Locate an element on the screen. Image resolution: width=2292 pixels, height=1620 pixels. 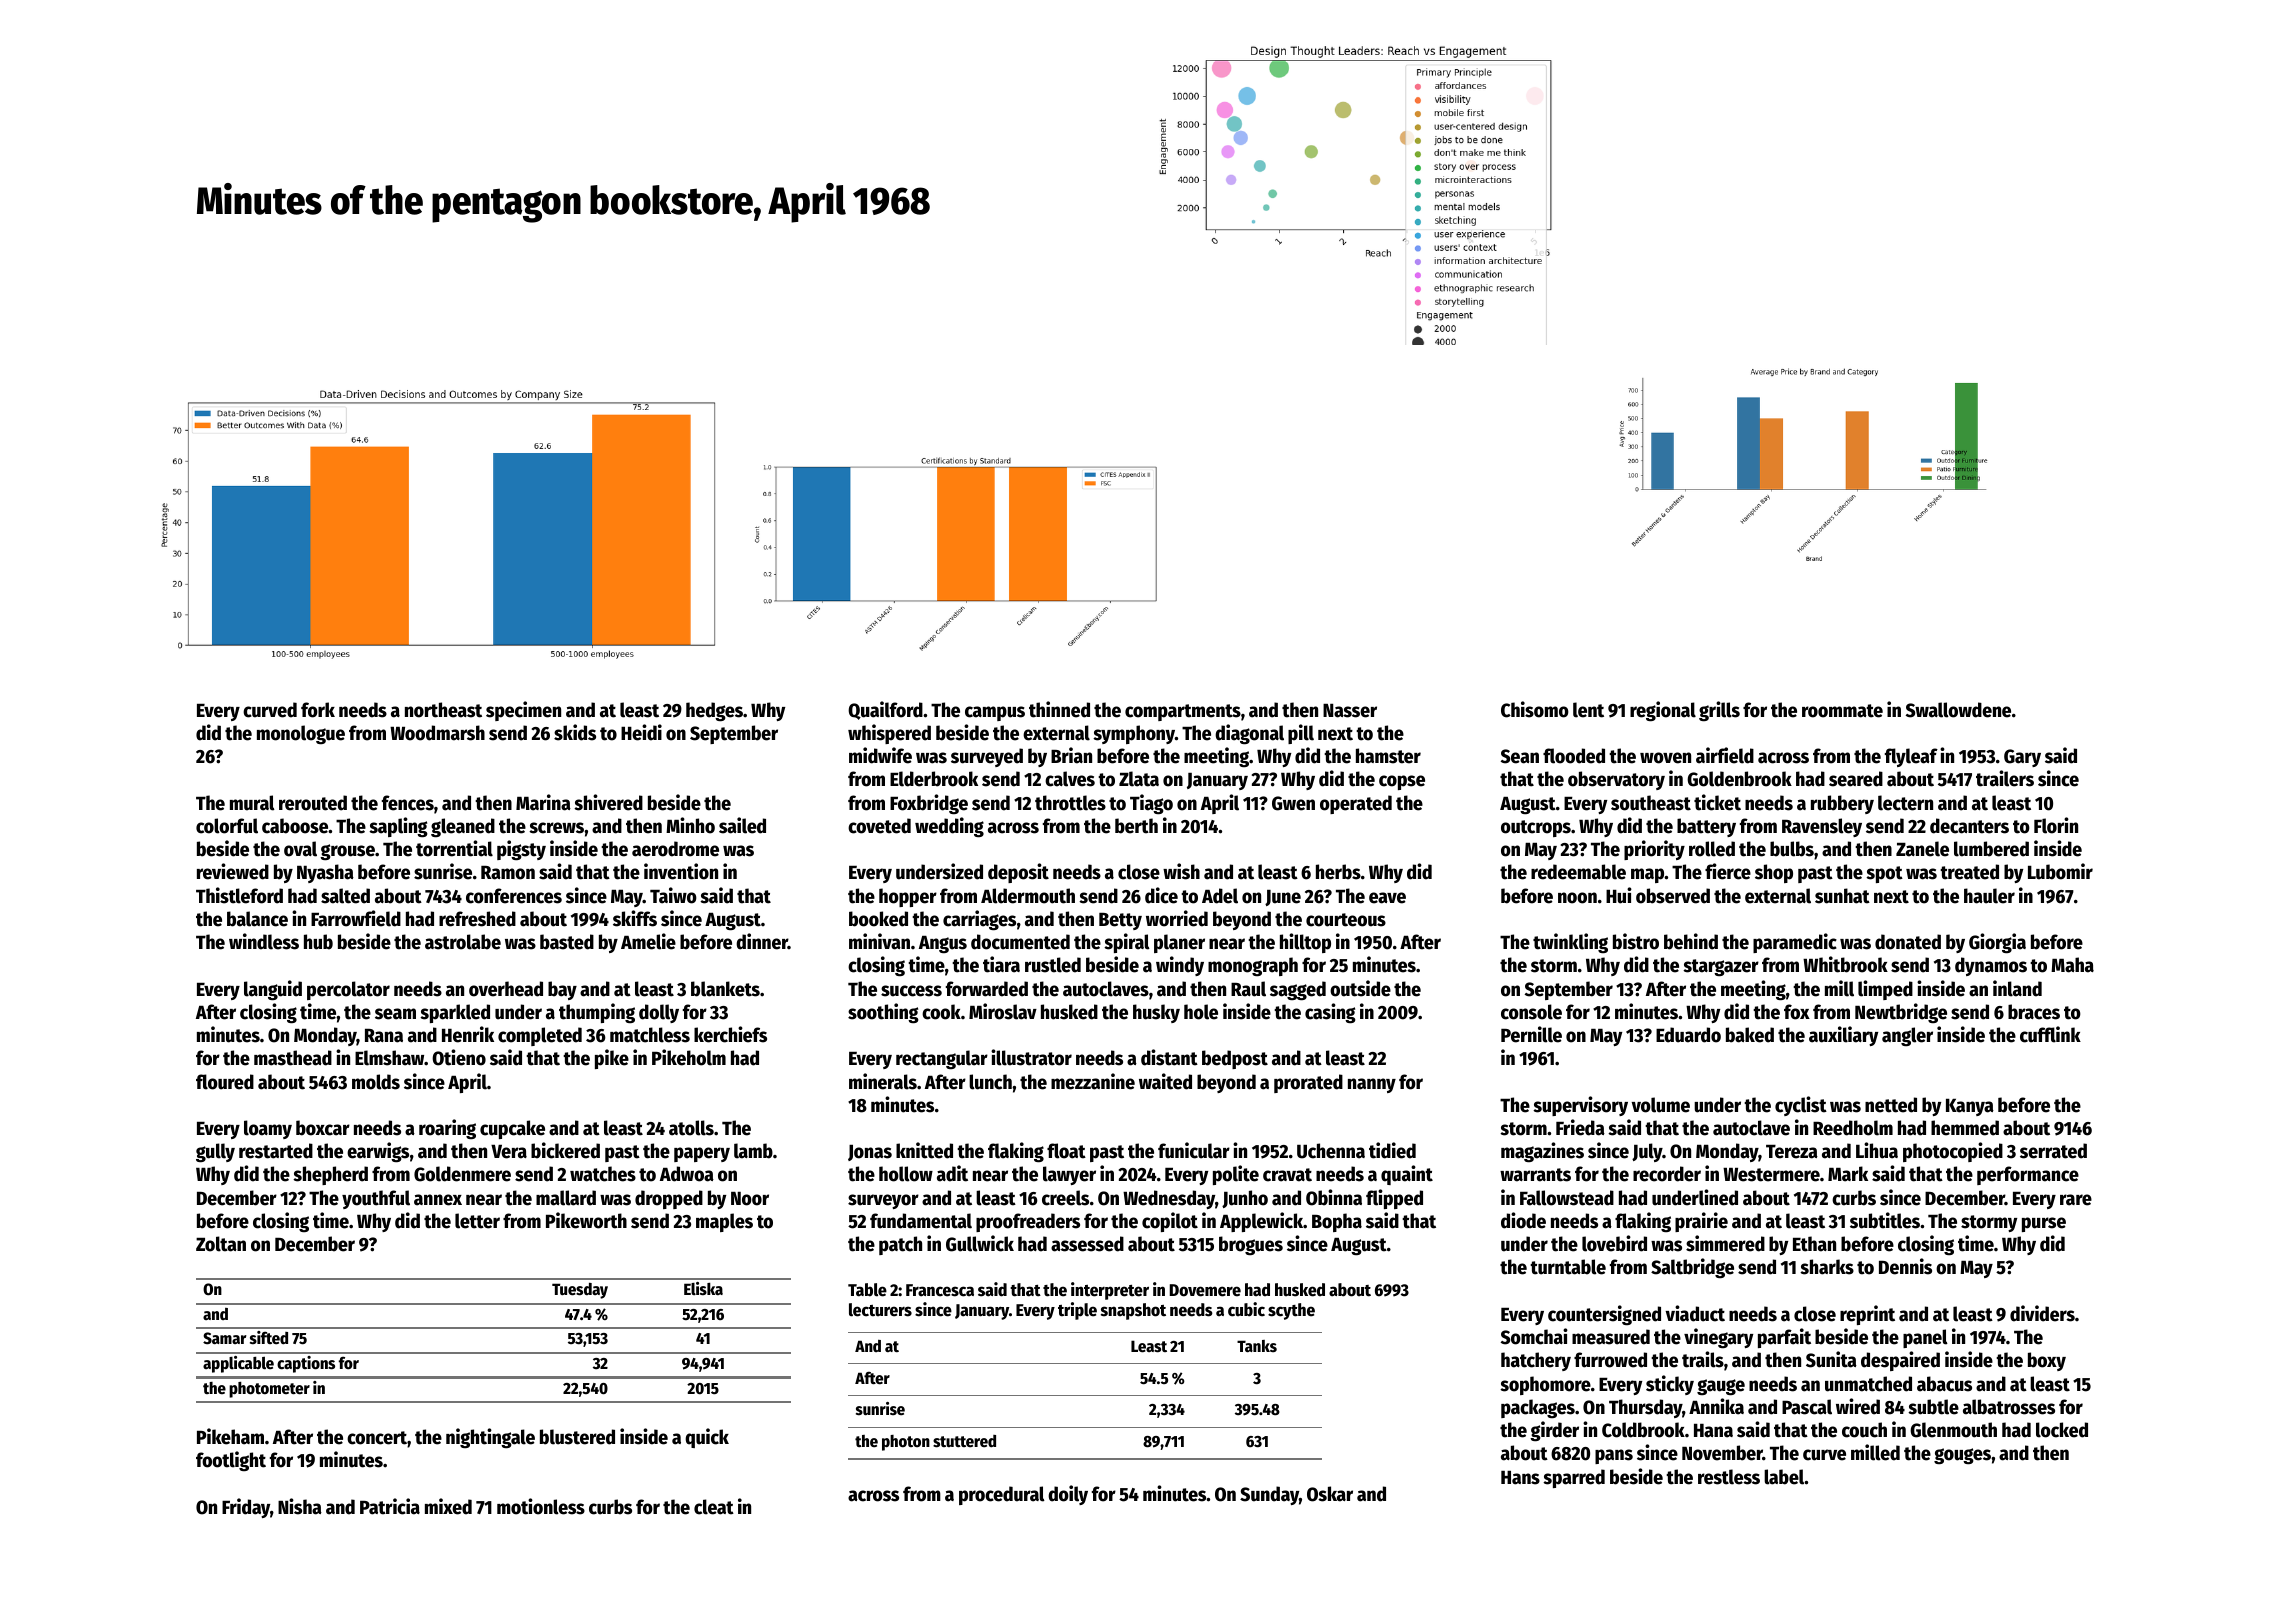
shivered is located at coordinates (608, 802).
